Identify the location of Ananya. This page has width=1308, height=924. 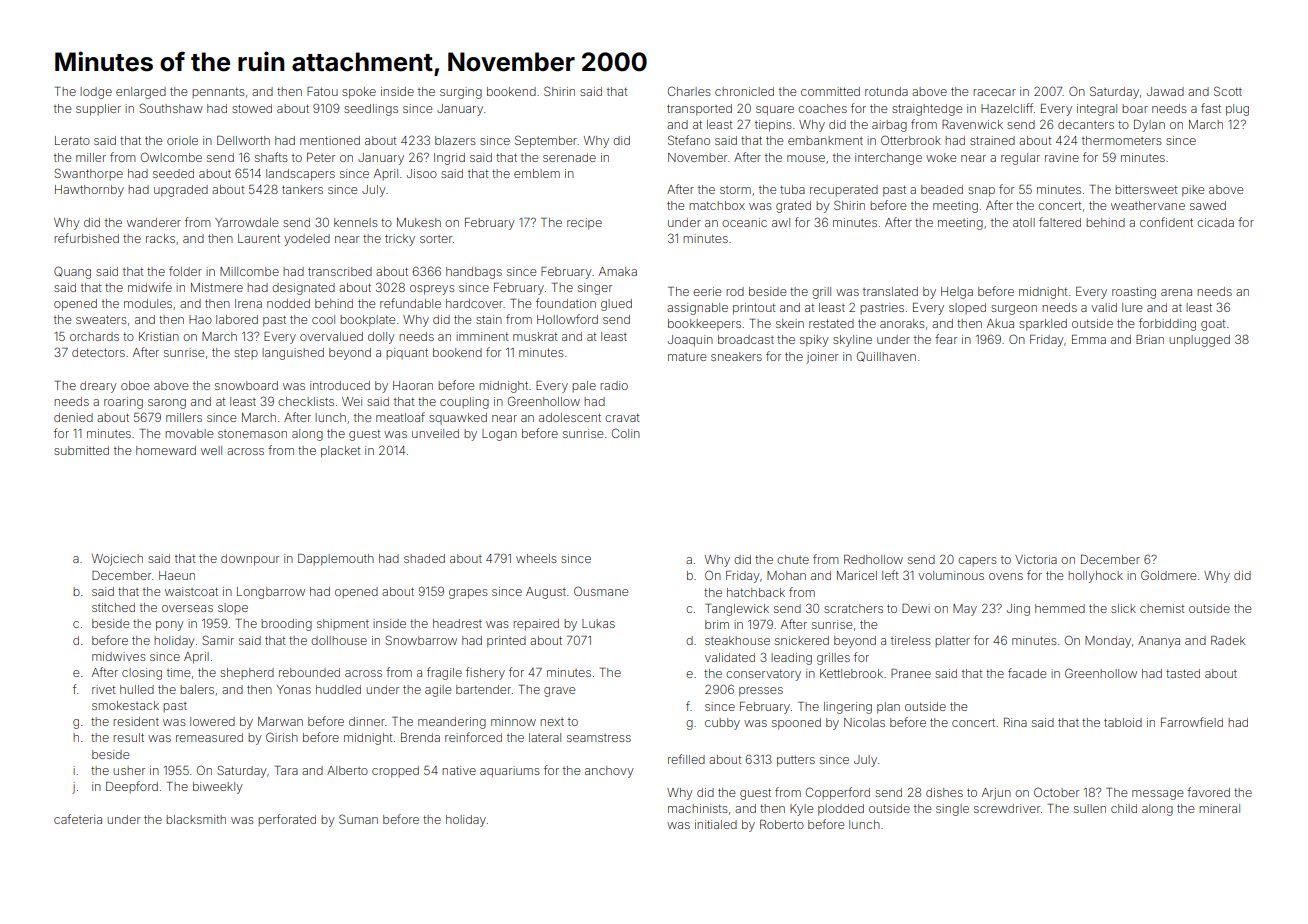
(1159, 642).
